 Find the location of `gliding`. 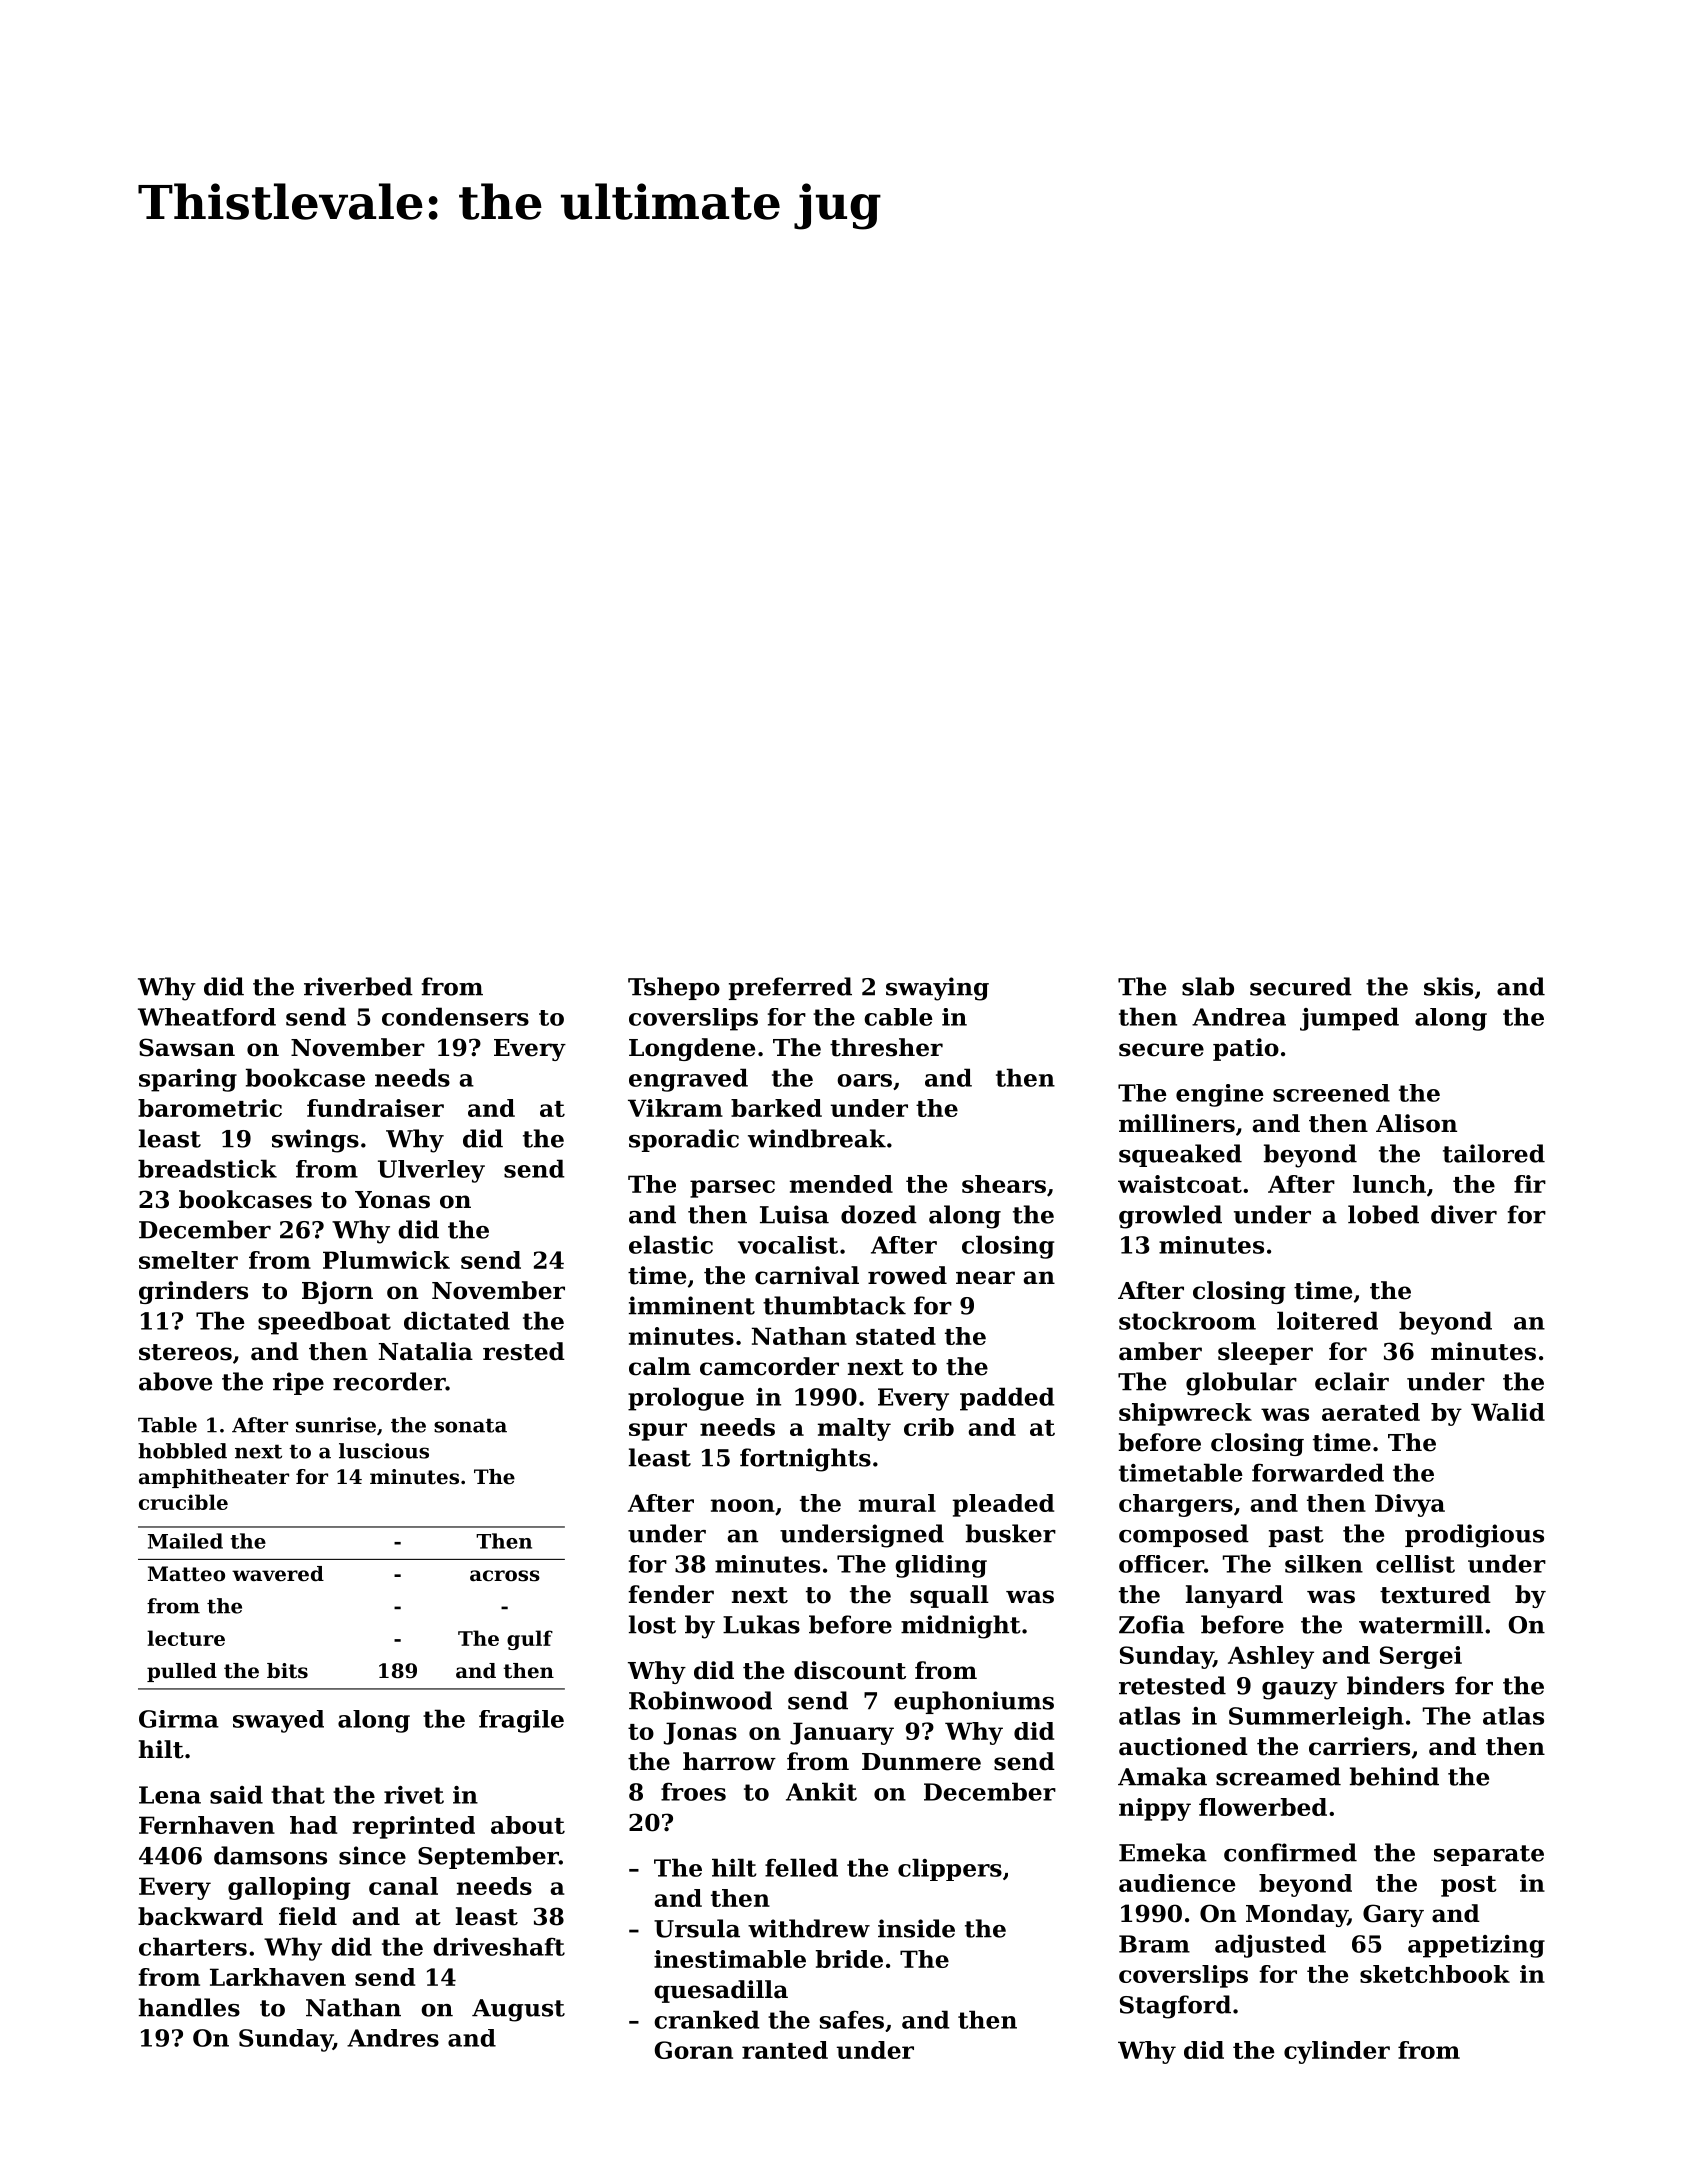

gliding is located at coordinates (941, 1566).
